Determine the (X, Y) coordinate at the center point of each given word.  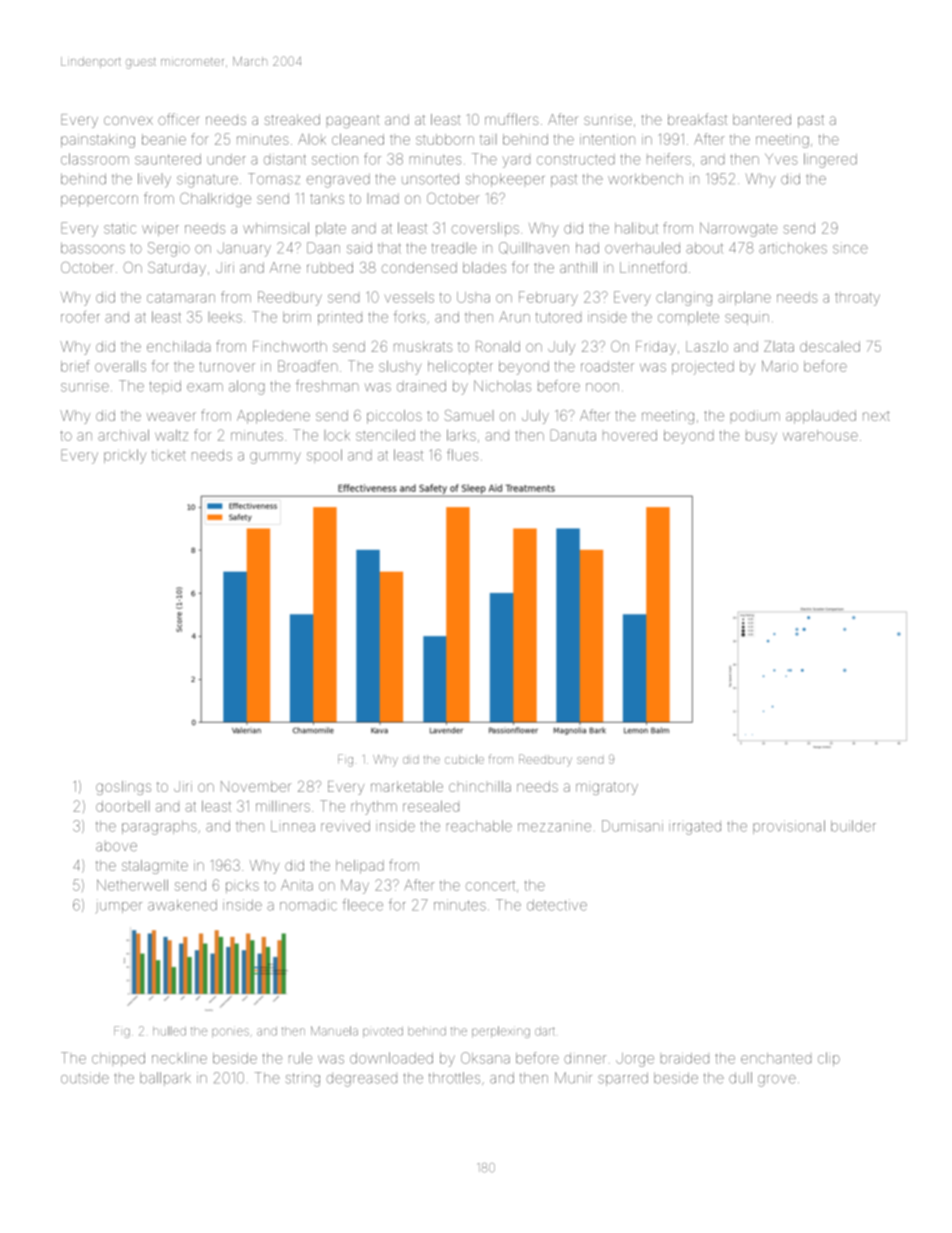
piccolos (394, 417)
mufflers (512, 119)
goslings (123, 788)
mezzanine (554, 827)
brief (75, 366)
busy (761, 438)
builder (853, 826)
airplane (744, 298)
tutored (558, 317)
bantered (762, 119)
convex (128, 120)
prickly (125, 456)
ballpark (165, 1079)
